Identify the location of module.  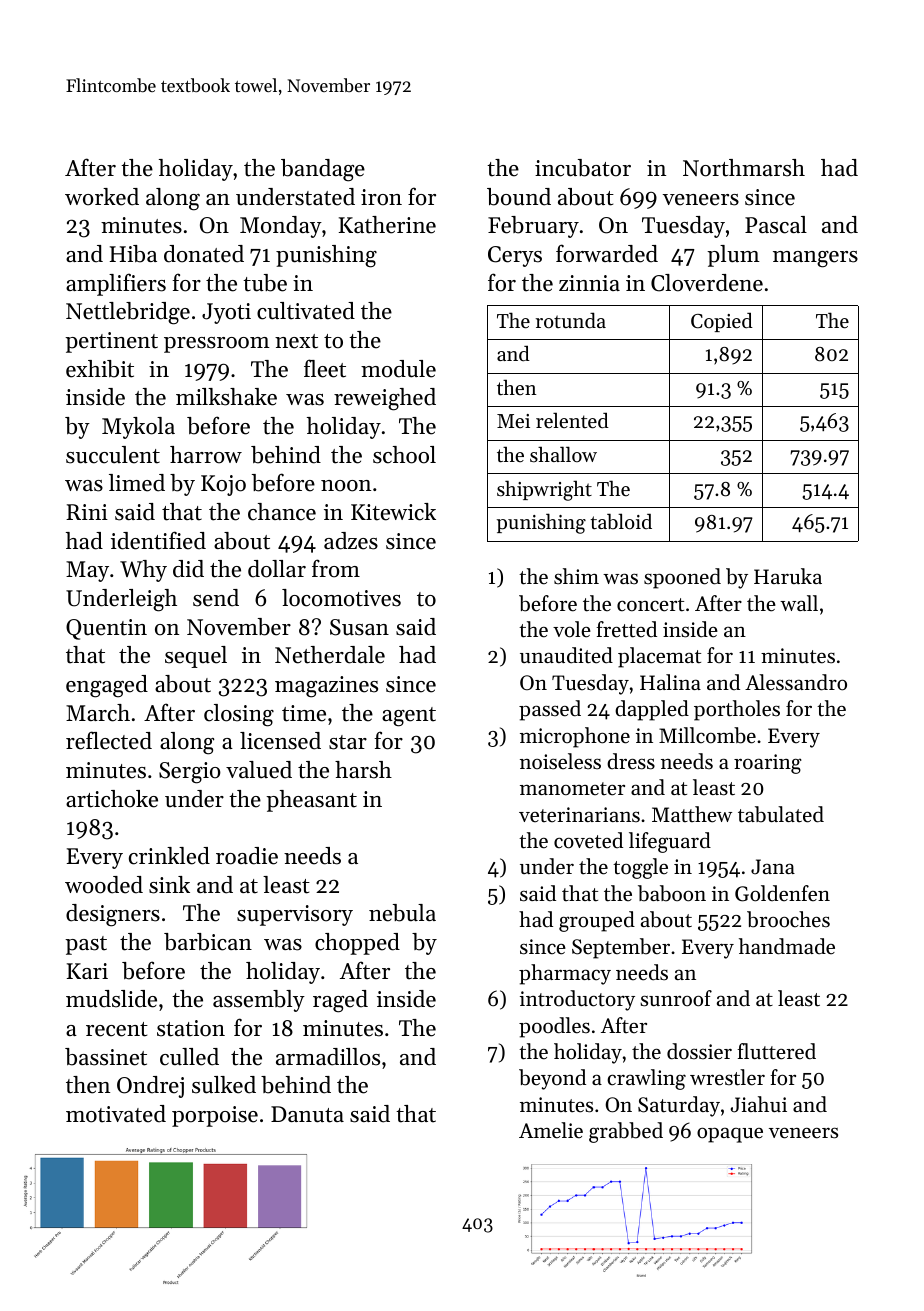
(398, 369).
